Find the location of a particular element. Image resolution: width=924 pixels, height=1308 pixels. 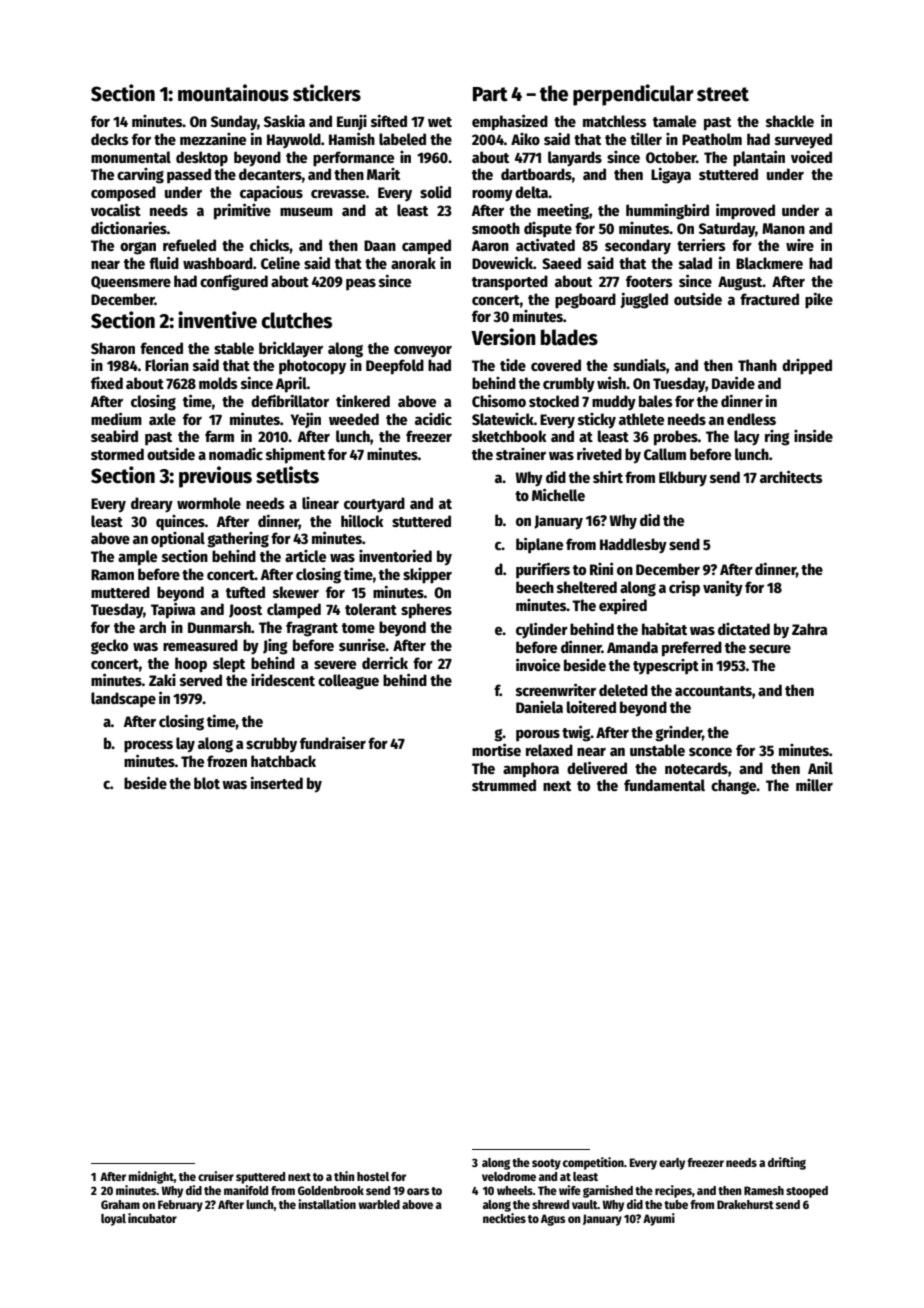

inside is located at coordinates (813, 435).
